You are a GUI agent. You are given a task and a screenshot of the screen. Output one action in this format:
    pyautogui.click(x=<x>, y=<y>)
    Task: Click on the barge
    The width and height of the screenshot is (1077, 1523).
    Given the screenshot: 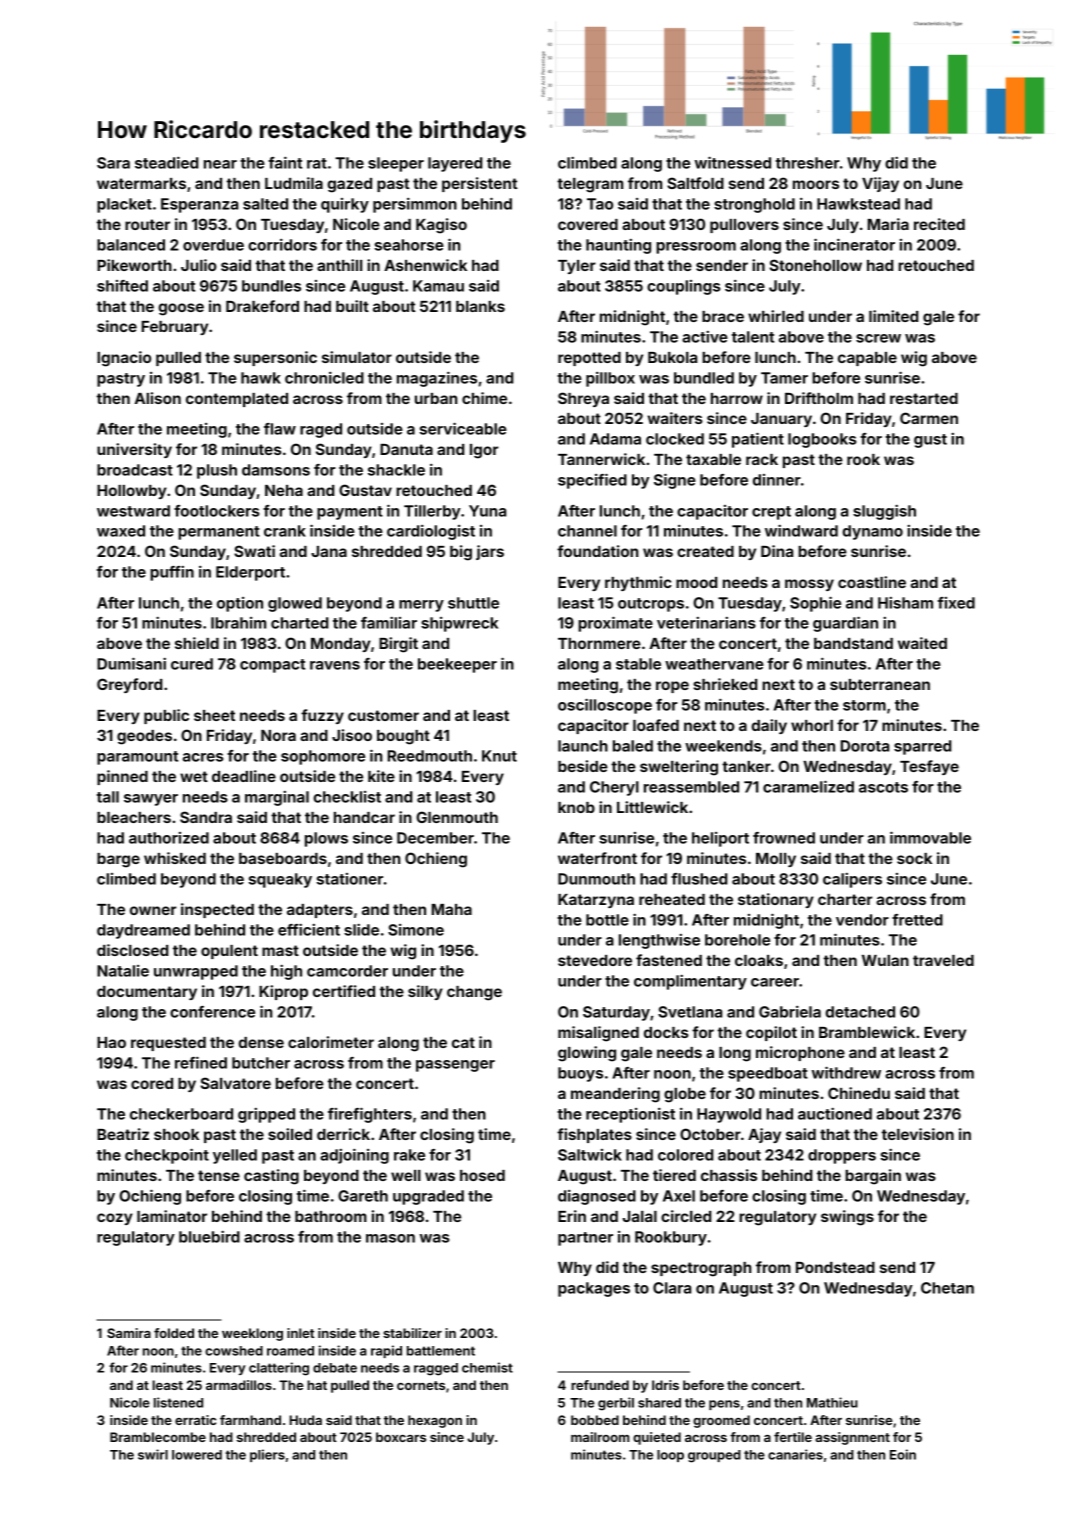 What is the action you would take?
    pyautogui.click(x=118, y=860)
